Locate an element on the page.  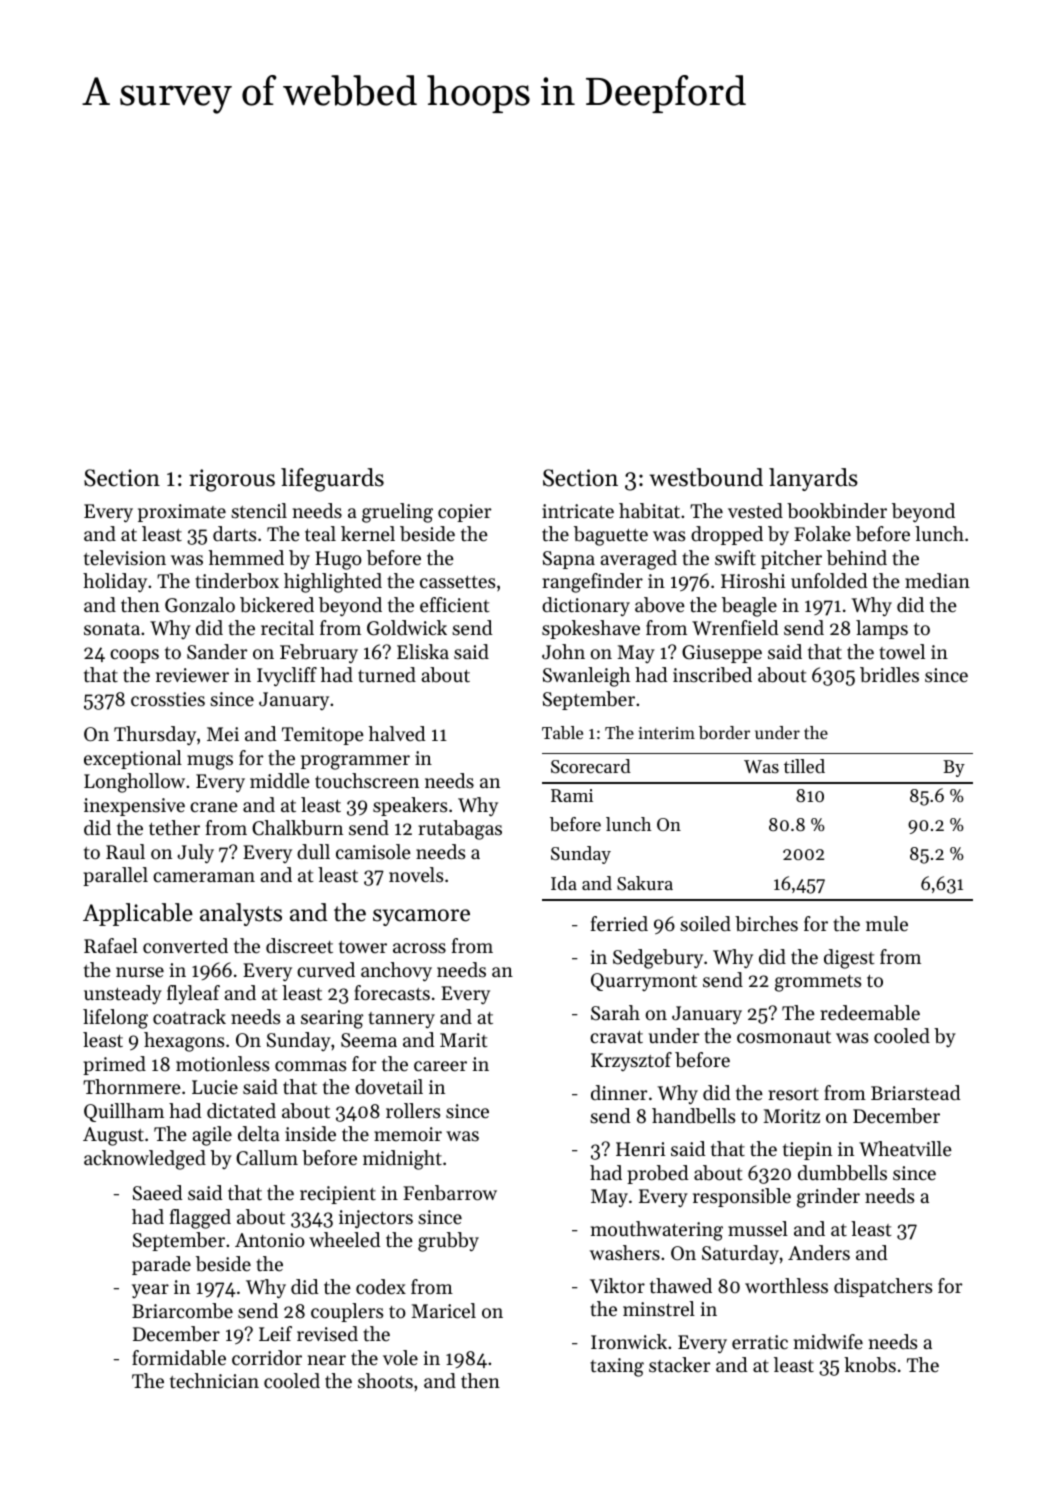
birches is located at coordinates (766, 924).
